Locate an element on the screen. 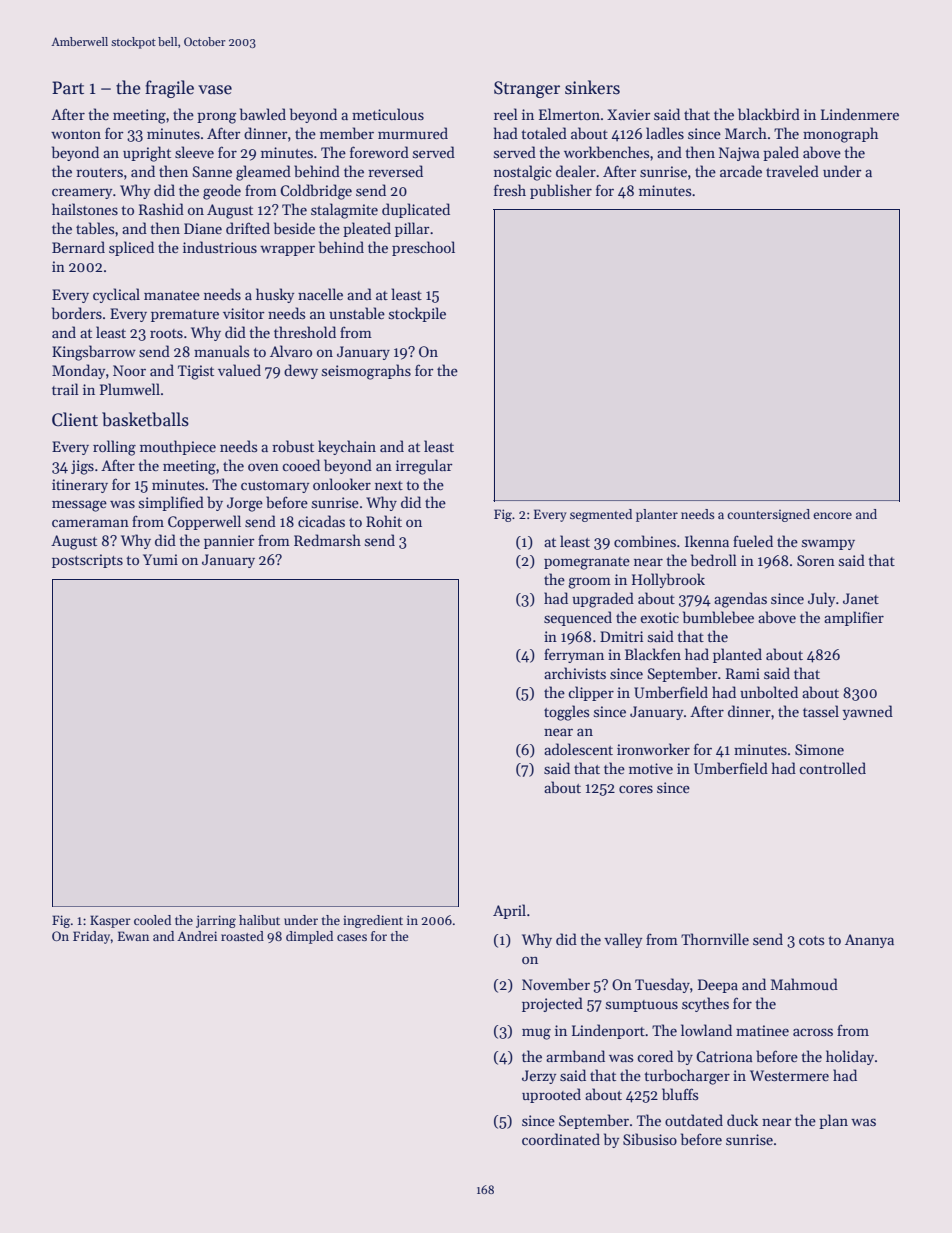 Image resolution: width=952 pixels, height=1233 pixels. Sibusiso is located at coordinates (650, 1139).
